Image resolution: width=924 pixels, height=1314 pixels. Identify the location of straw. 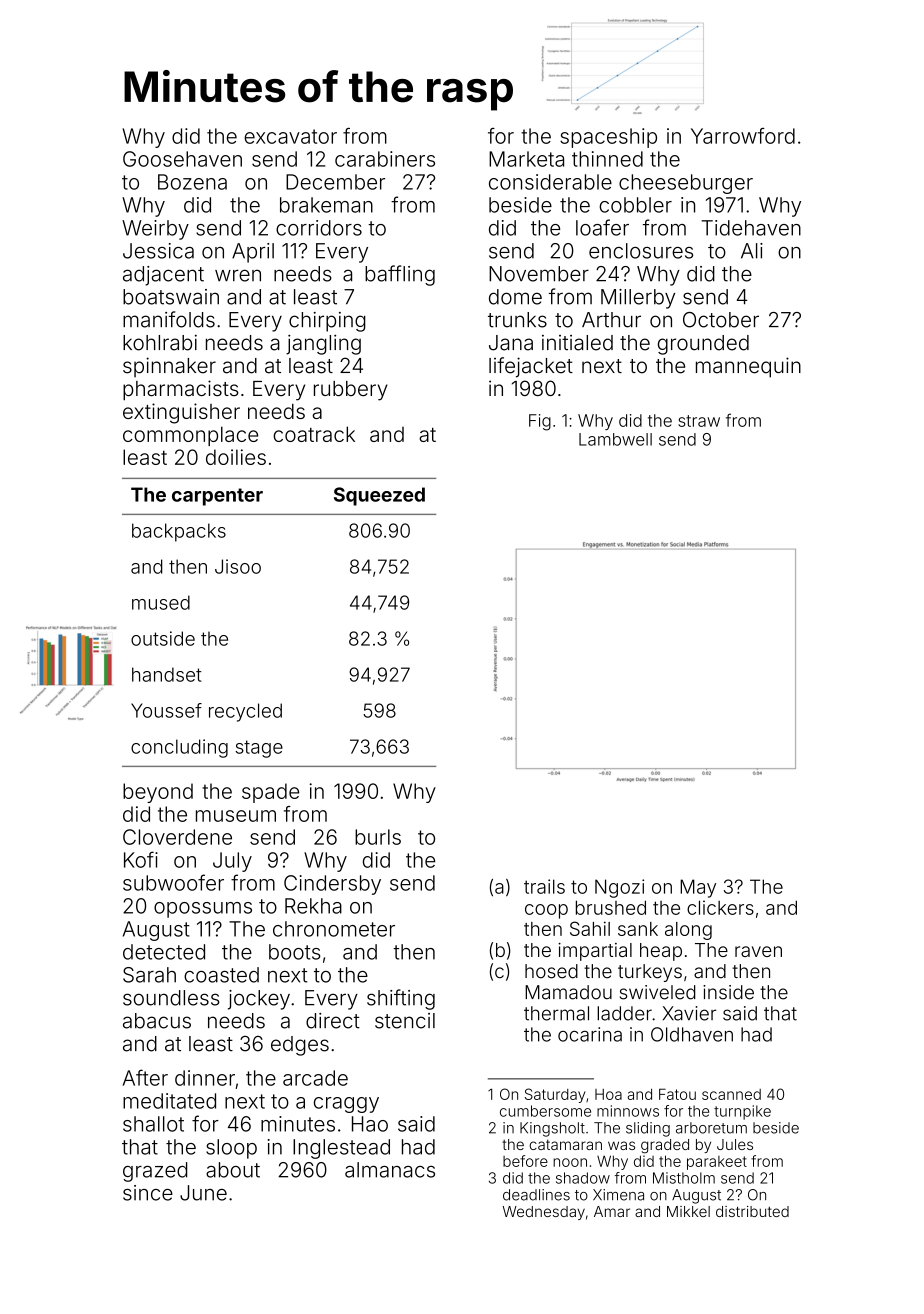
(699, 421).
